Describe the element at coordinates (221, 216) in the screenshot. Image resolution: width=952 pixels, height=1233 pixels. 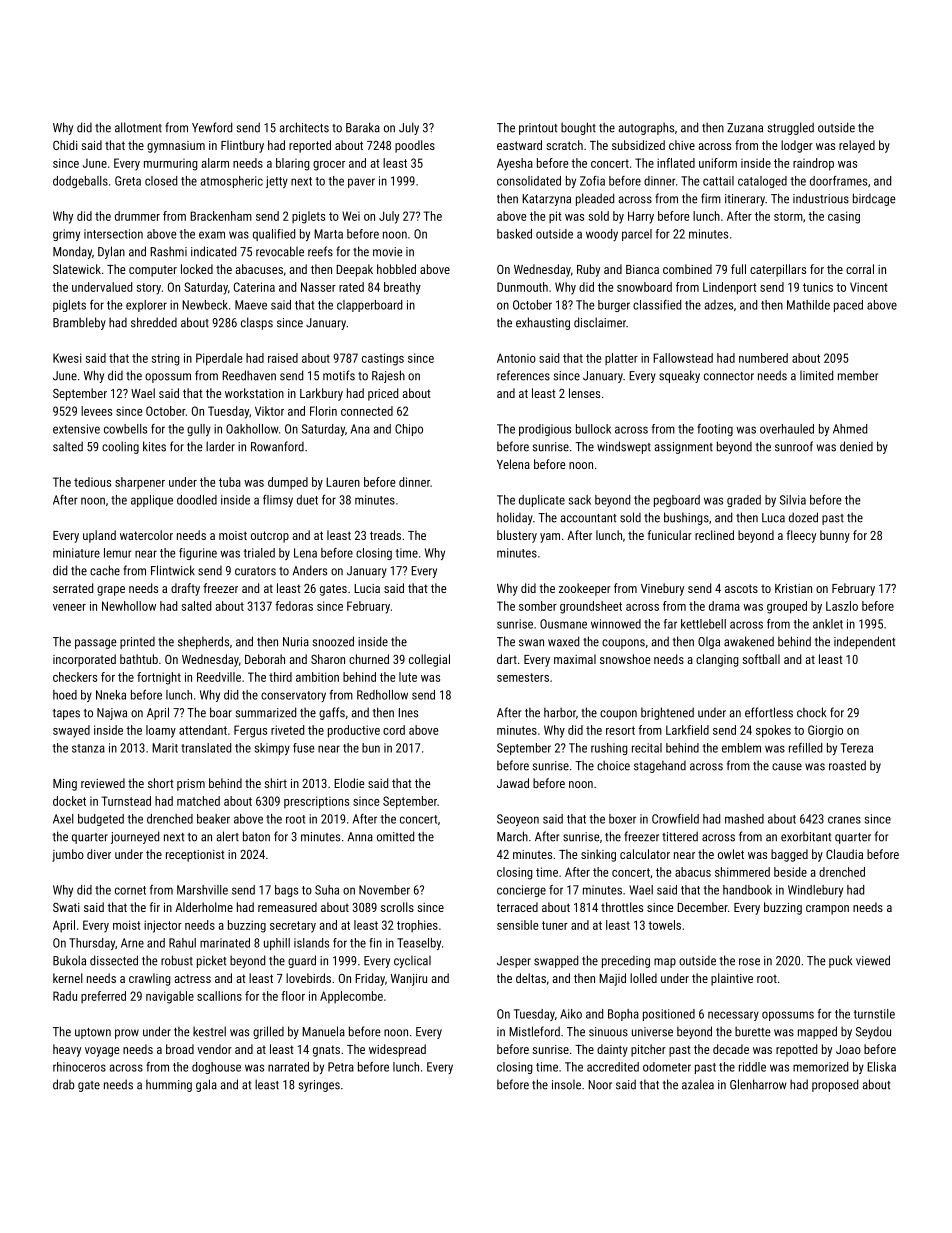
I see `Brackenham` at that location.
